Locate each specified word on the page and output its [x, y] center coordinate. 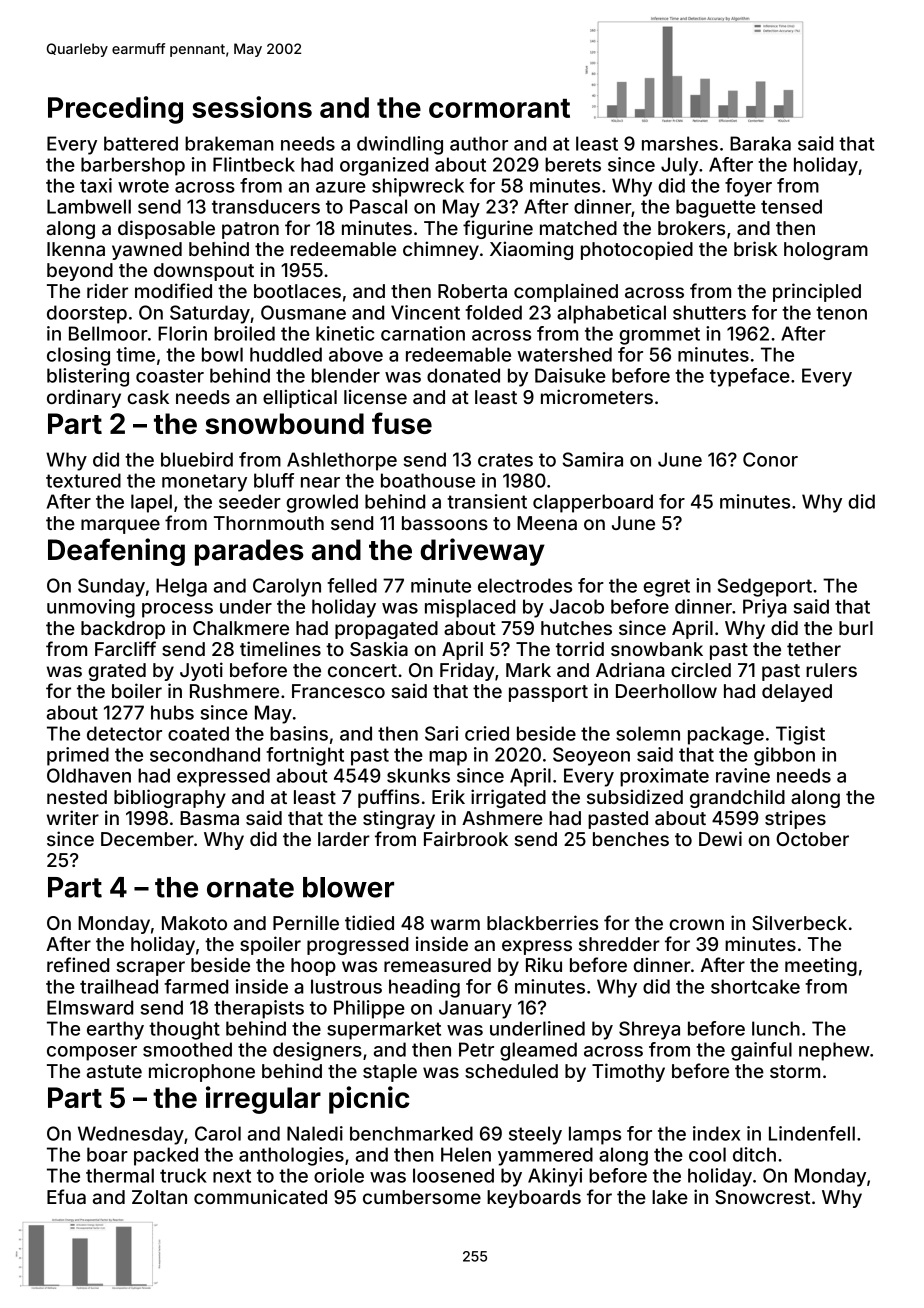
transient [487, 501]
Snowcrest [762, 1197]
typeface [750, 377]
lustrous [346, 986]
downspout [204, 272]
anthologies [291, 1156]
